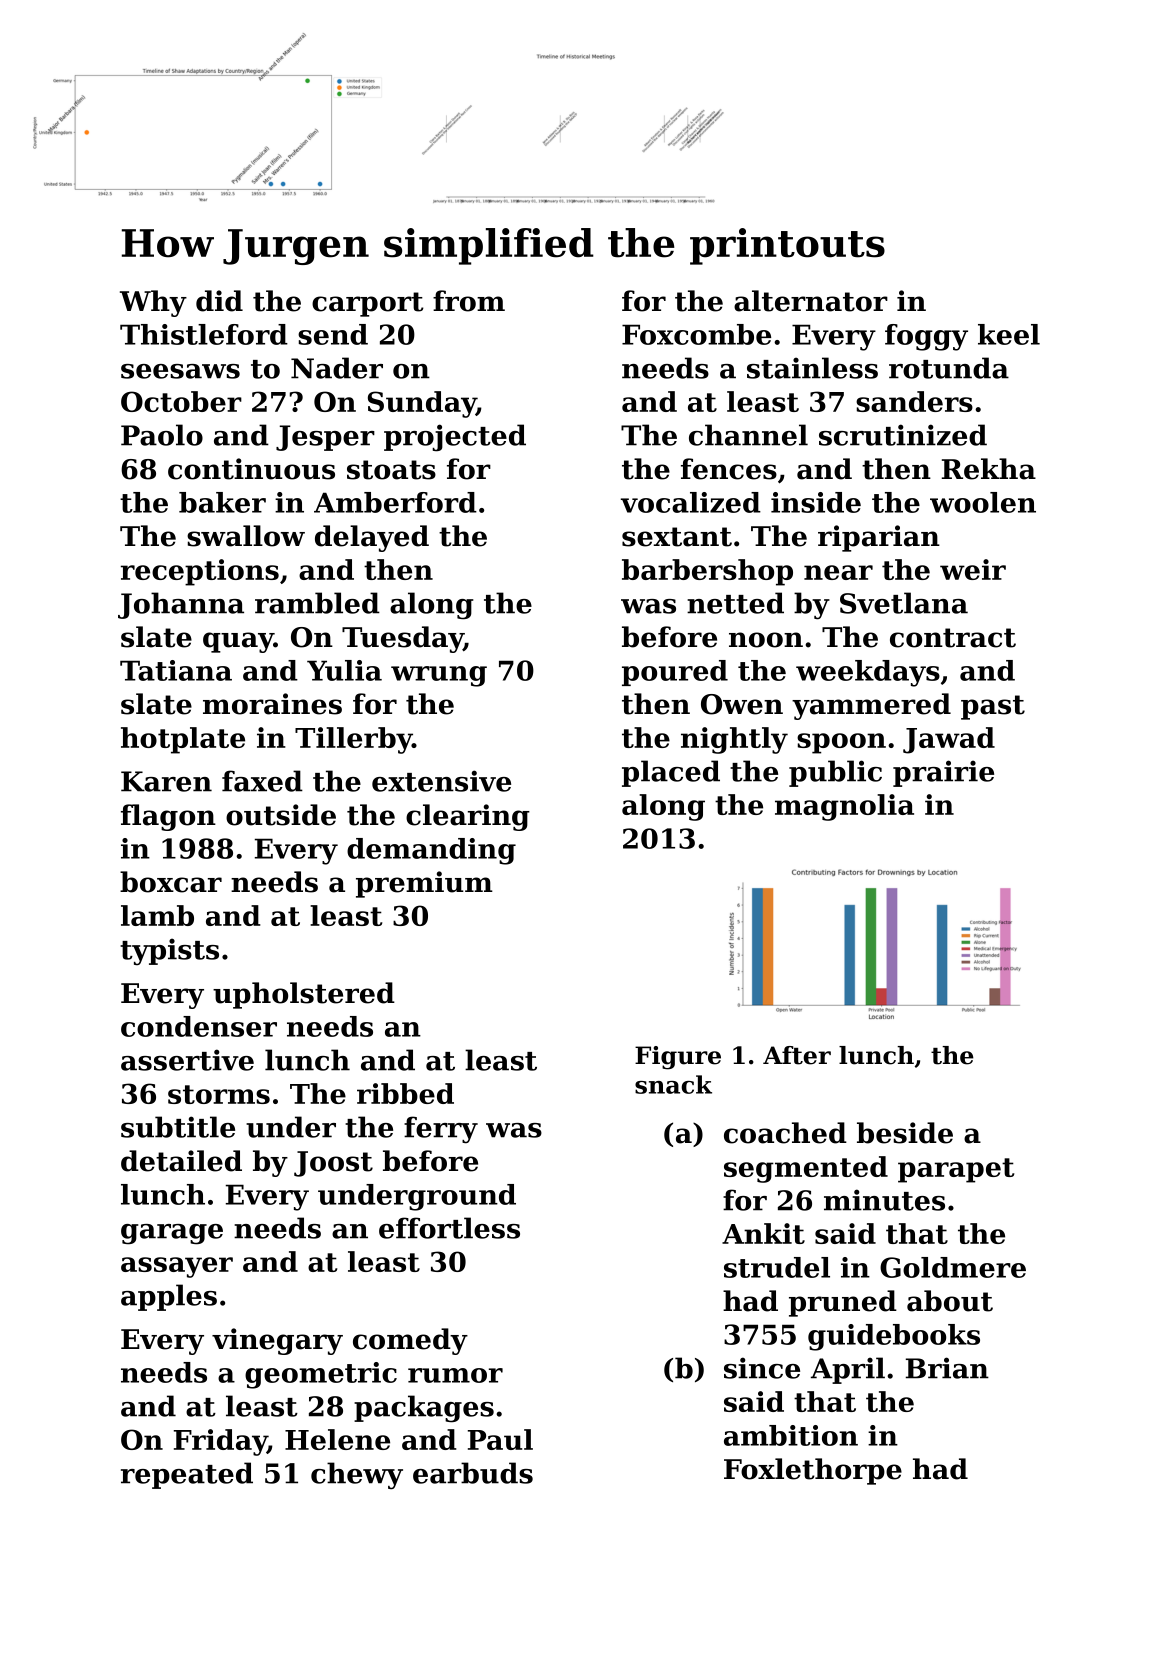 The height and width of the screenshot is (1654, 1165). What do you see at coordinates (473, 1473) in the screenshot?
I see `earbuds` at bounding box center [473, 1473].
